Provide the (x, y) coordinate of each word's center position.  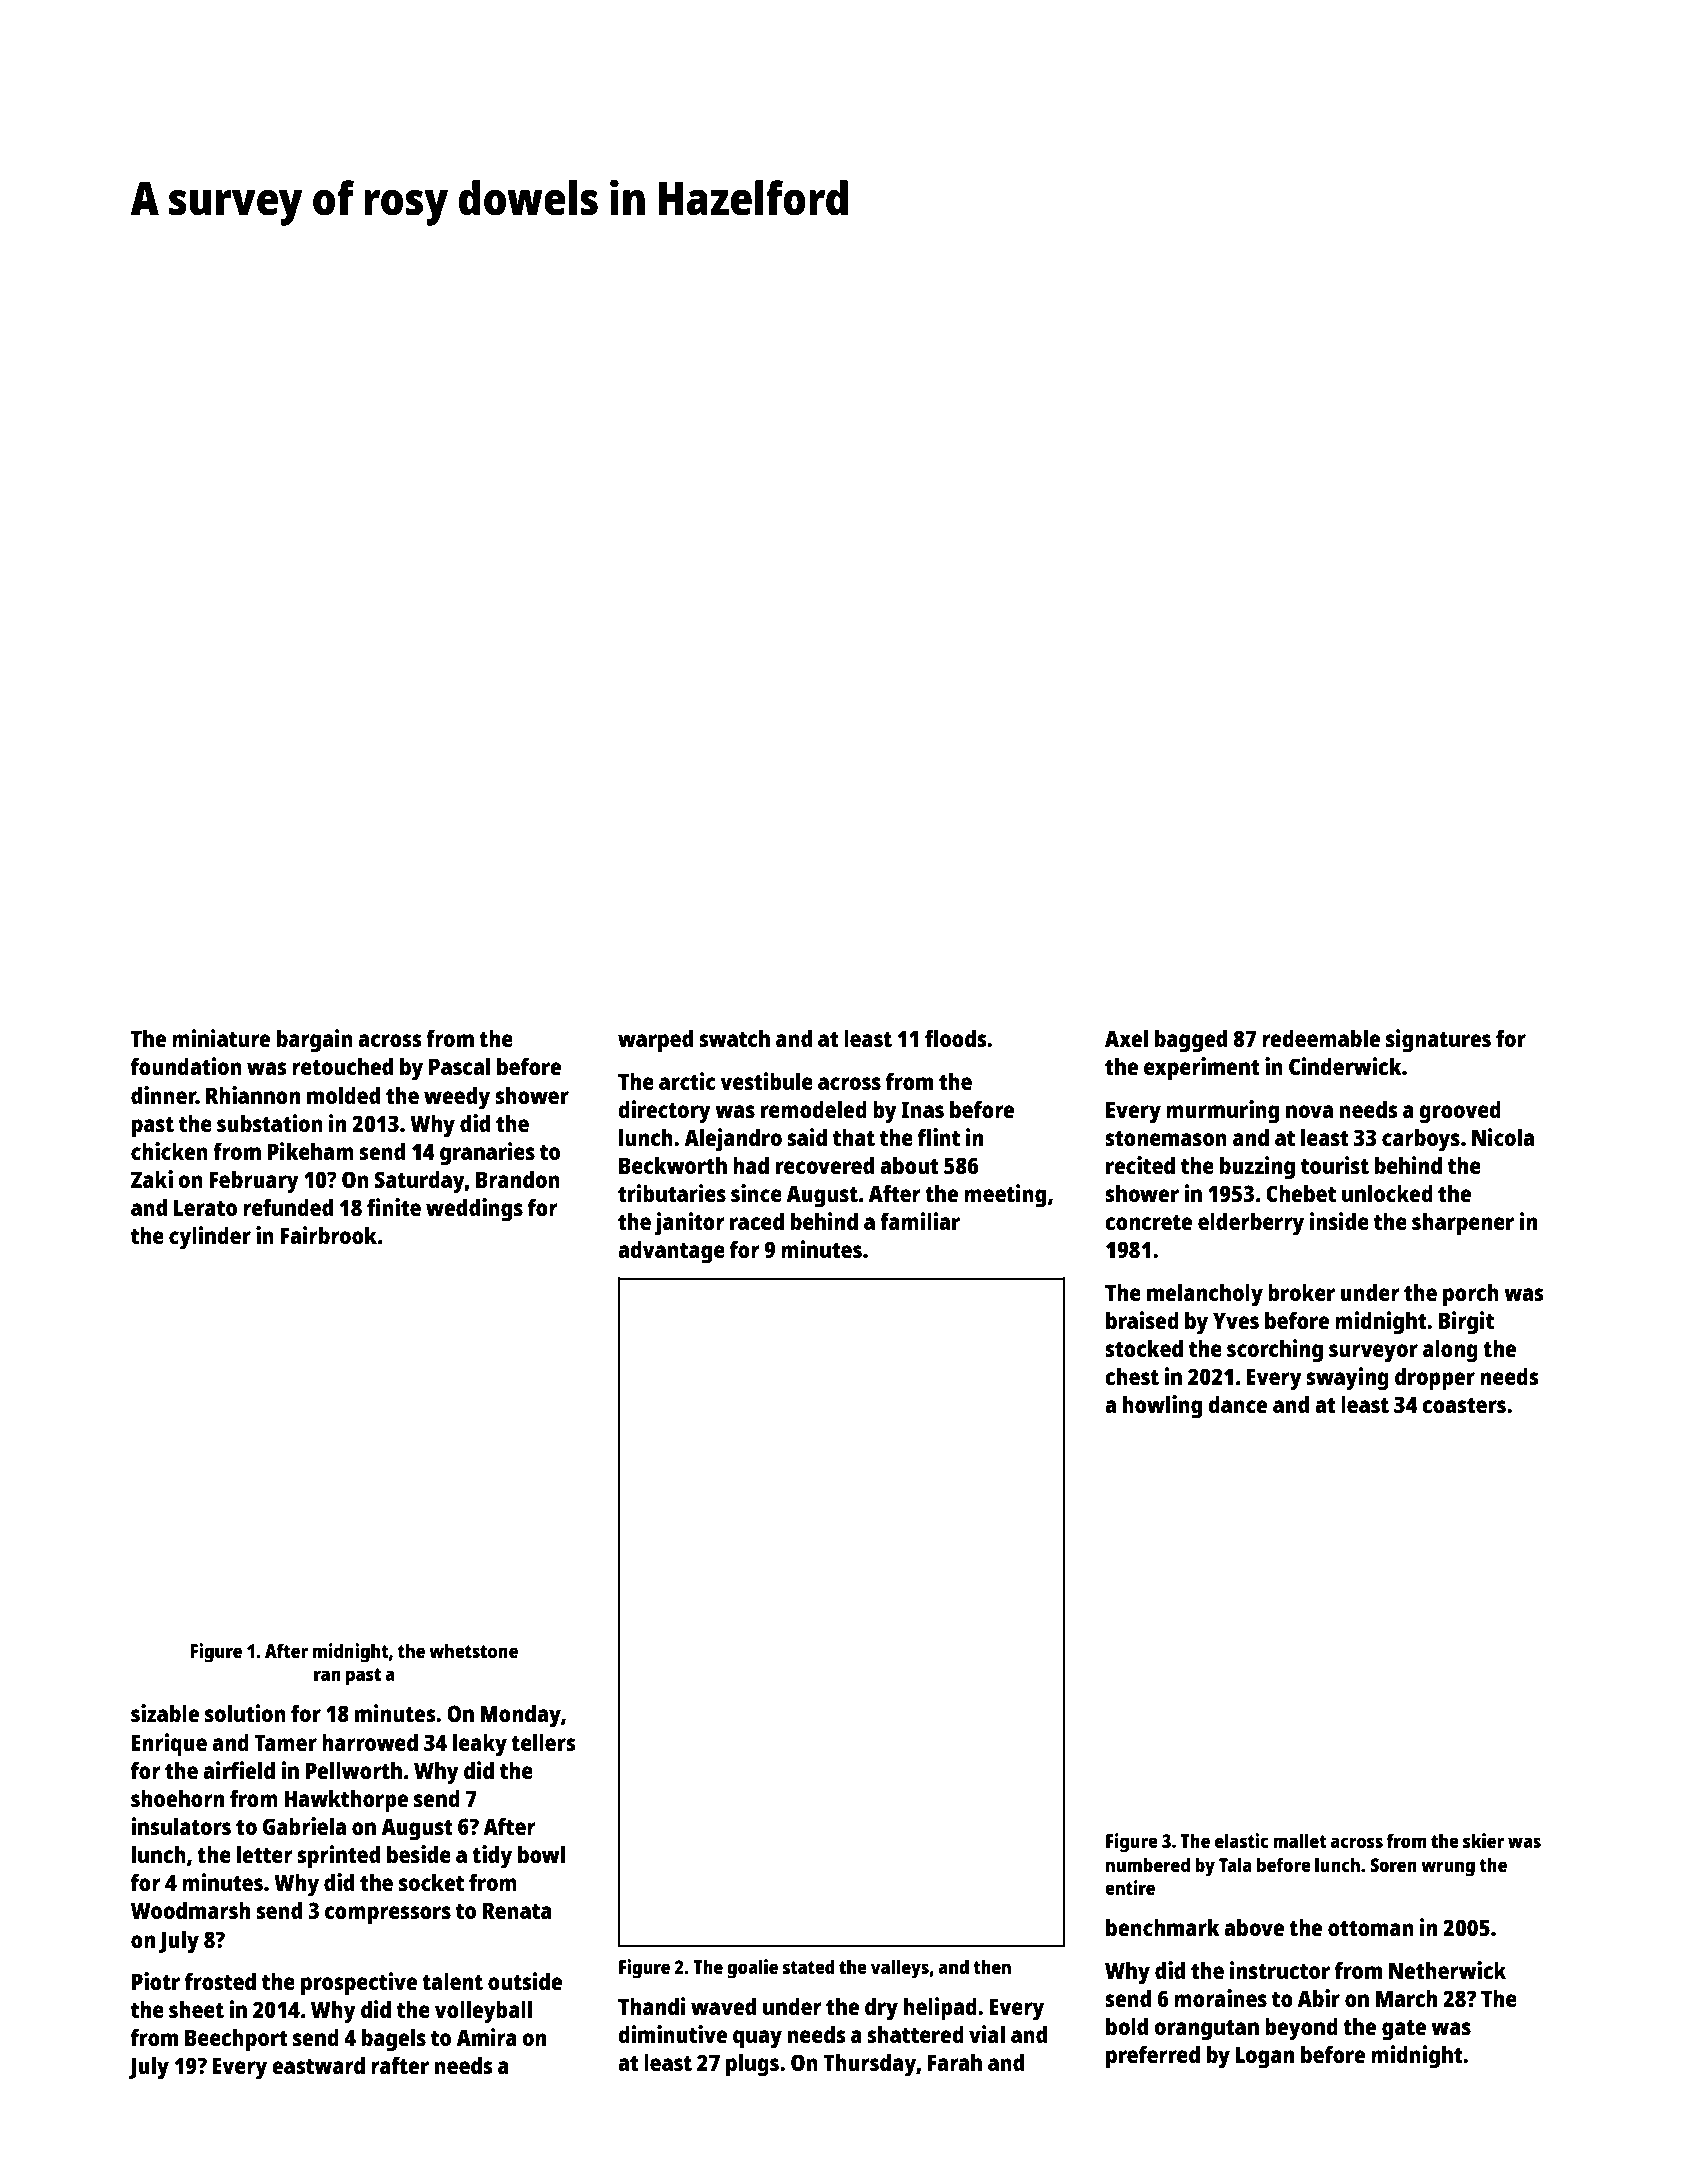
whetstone (473, 1650)
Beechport (236, 2040)
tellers (543, 1742)
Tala (1235, 1864)
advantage (671, 1252)
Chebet (1301, 1193)
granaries (487, 1154)
